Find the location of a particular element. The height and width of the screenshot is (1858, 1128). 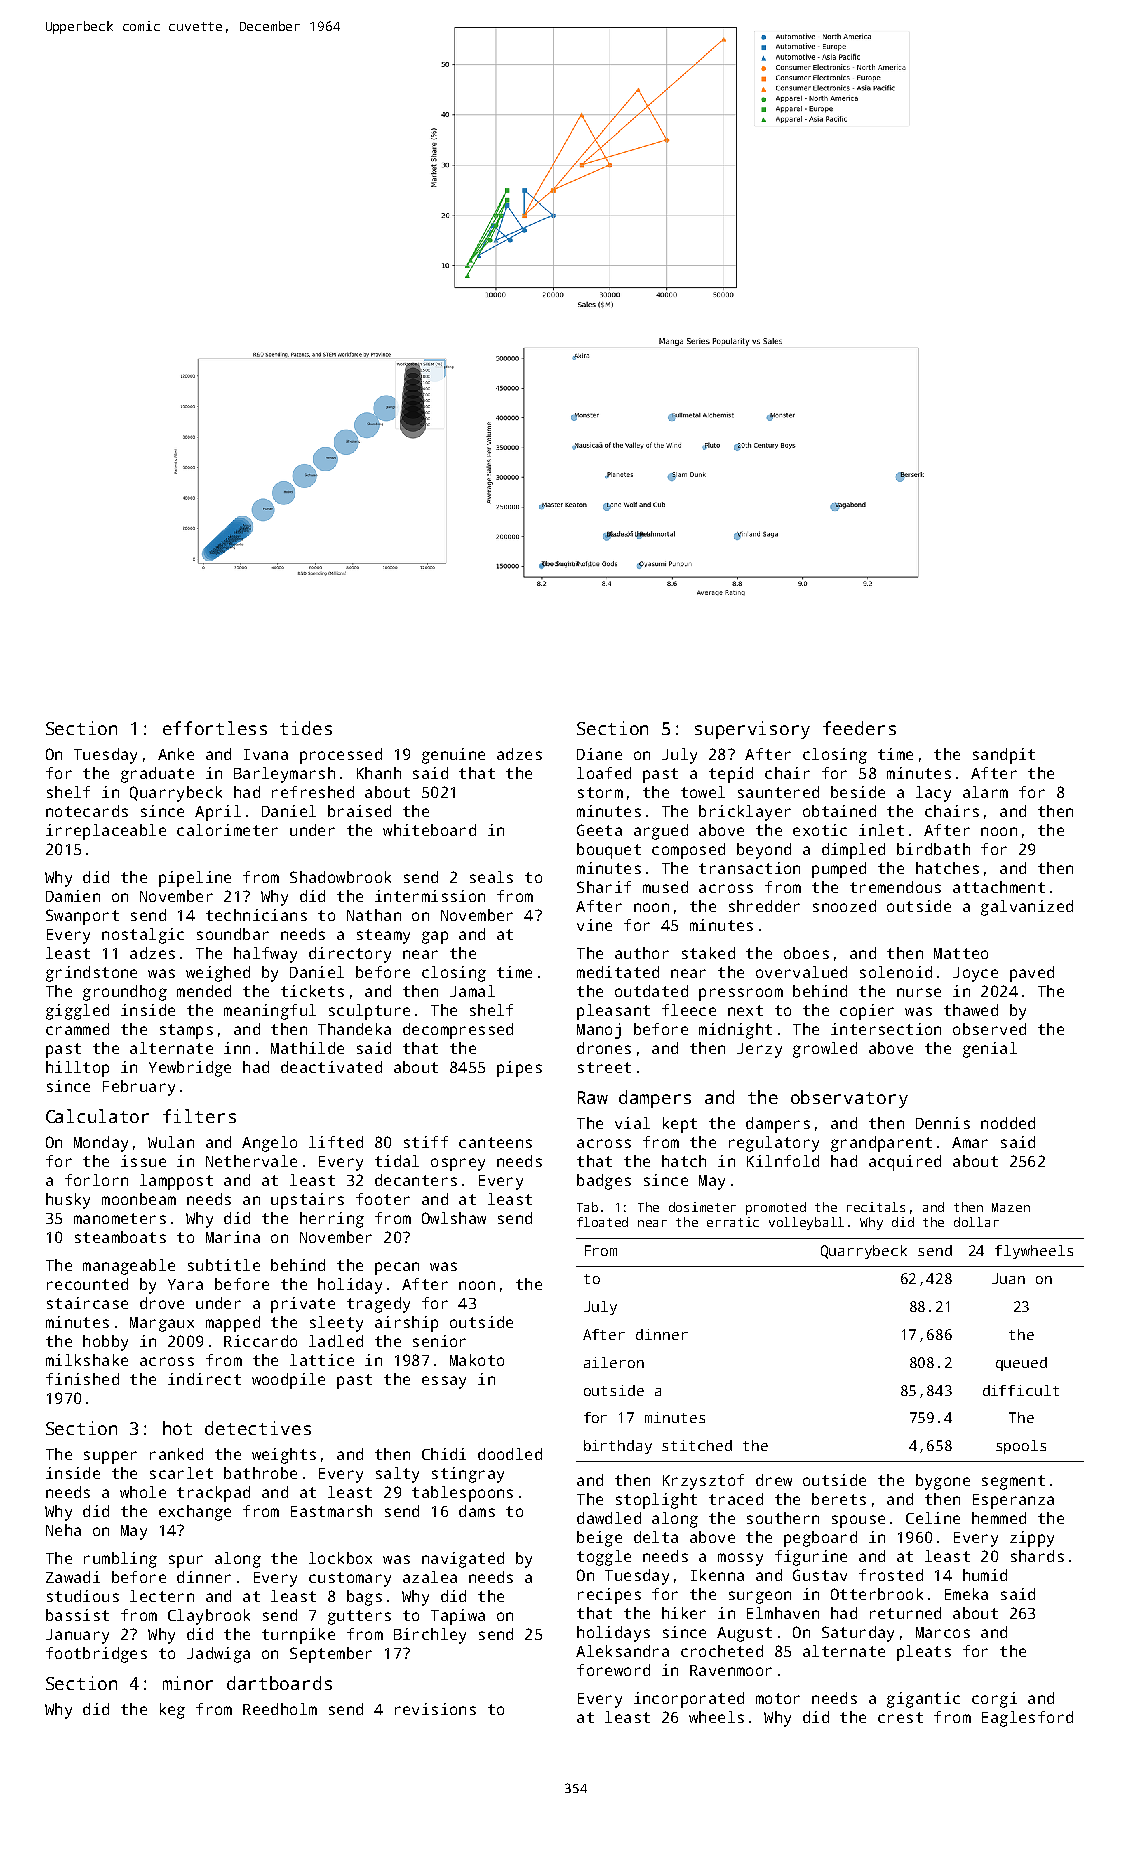

pleasant is located at coordinates (613, 1012).
